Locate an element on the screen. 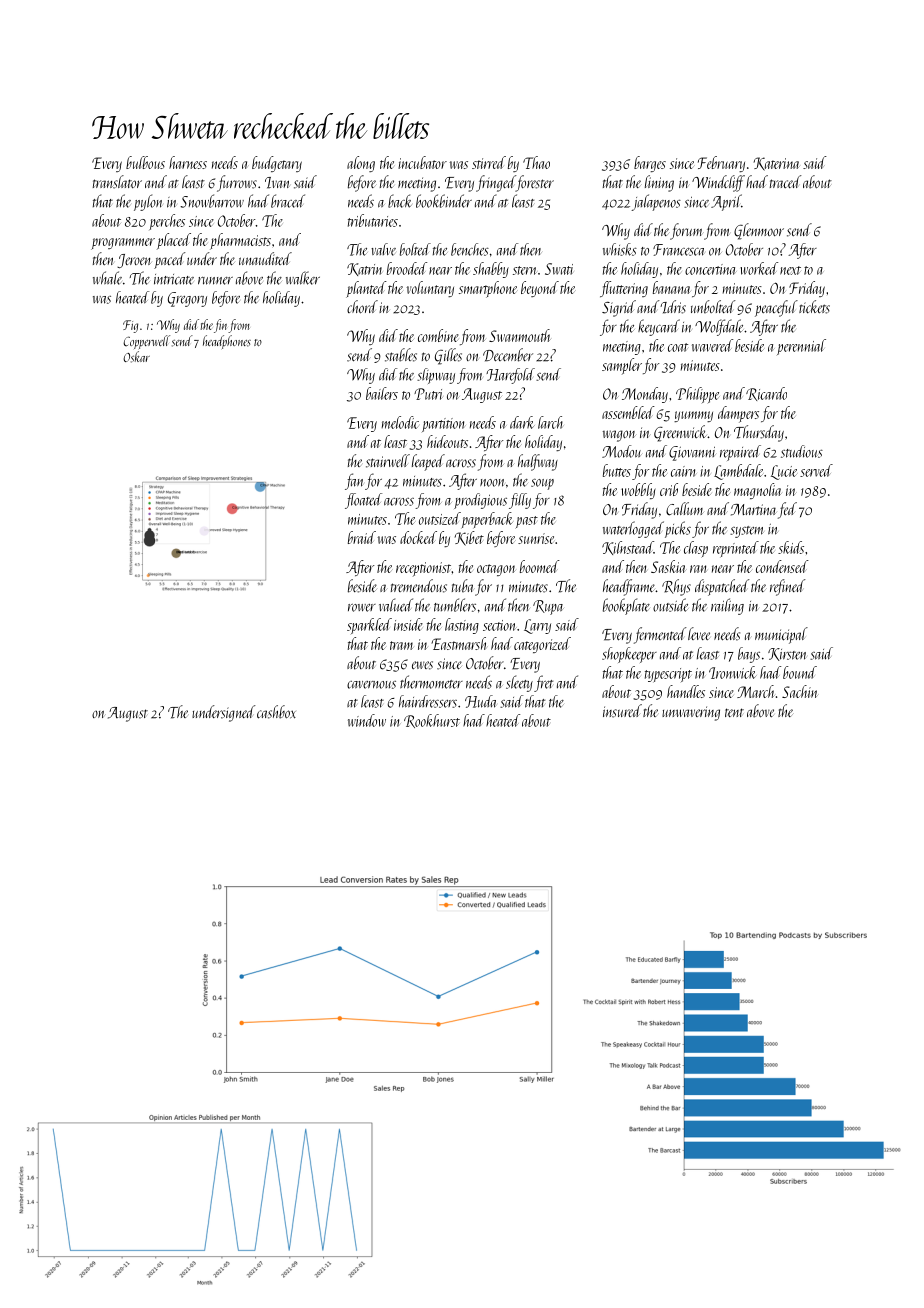 The height and width of the screenshot is (1308, 924). partition is located at coordinates (443, 425).
